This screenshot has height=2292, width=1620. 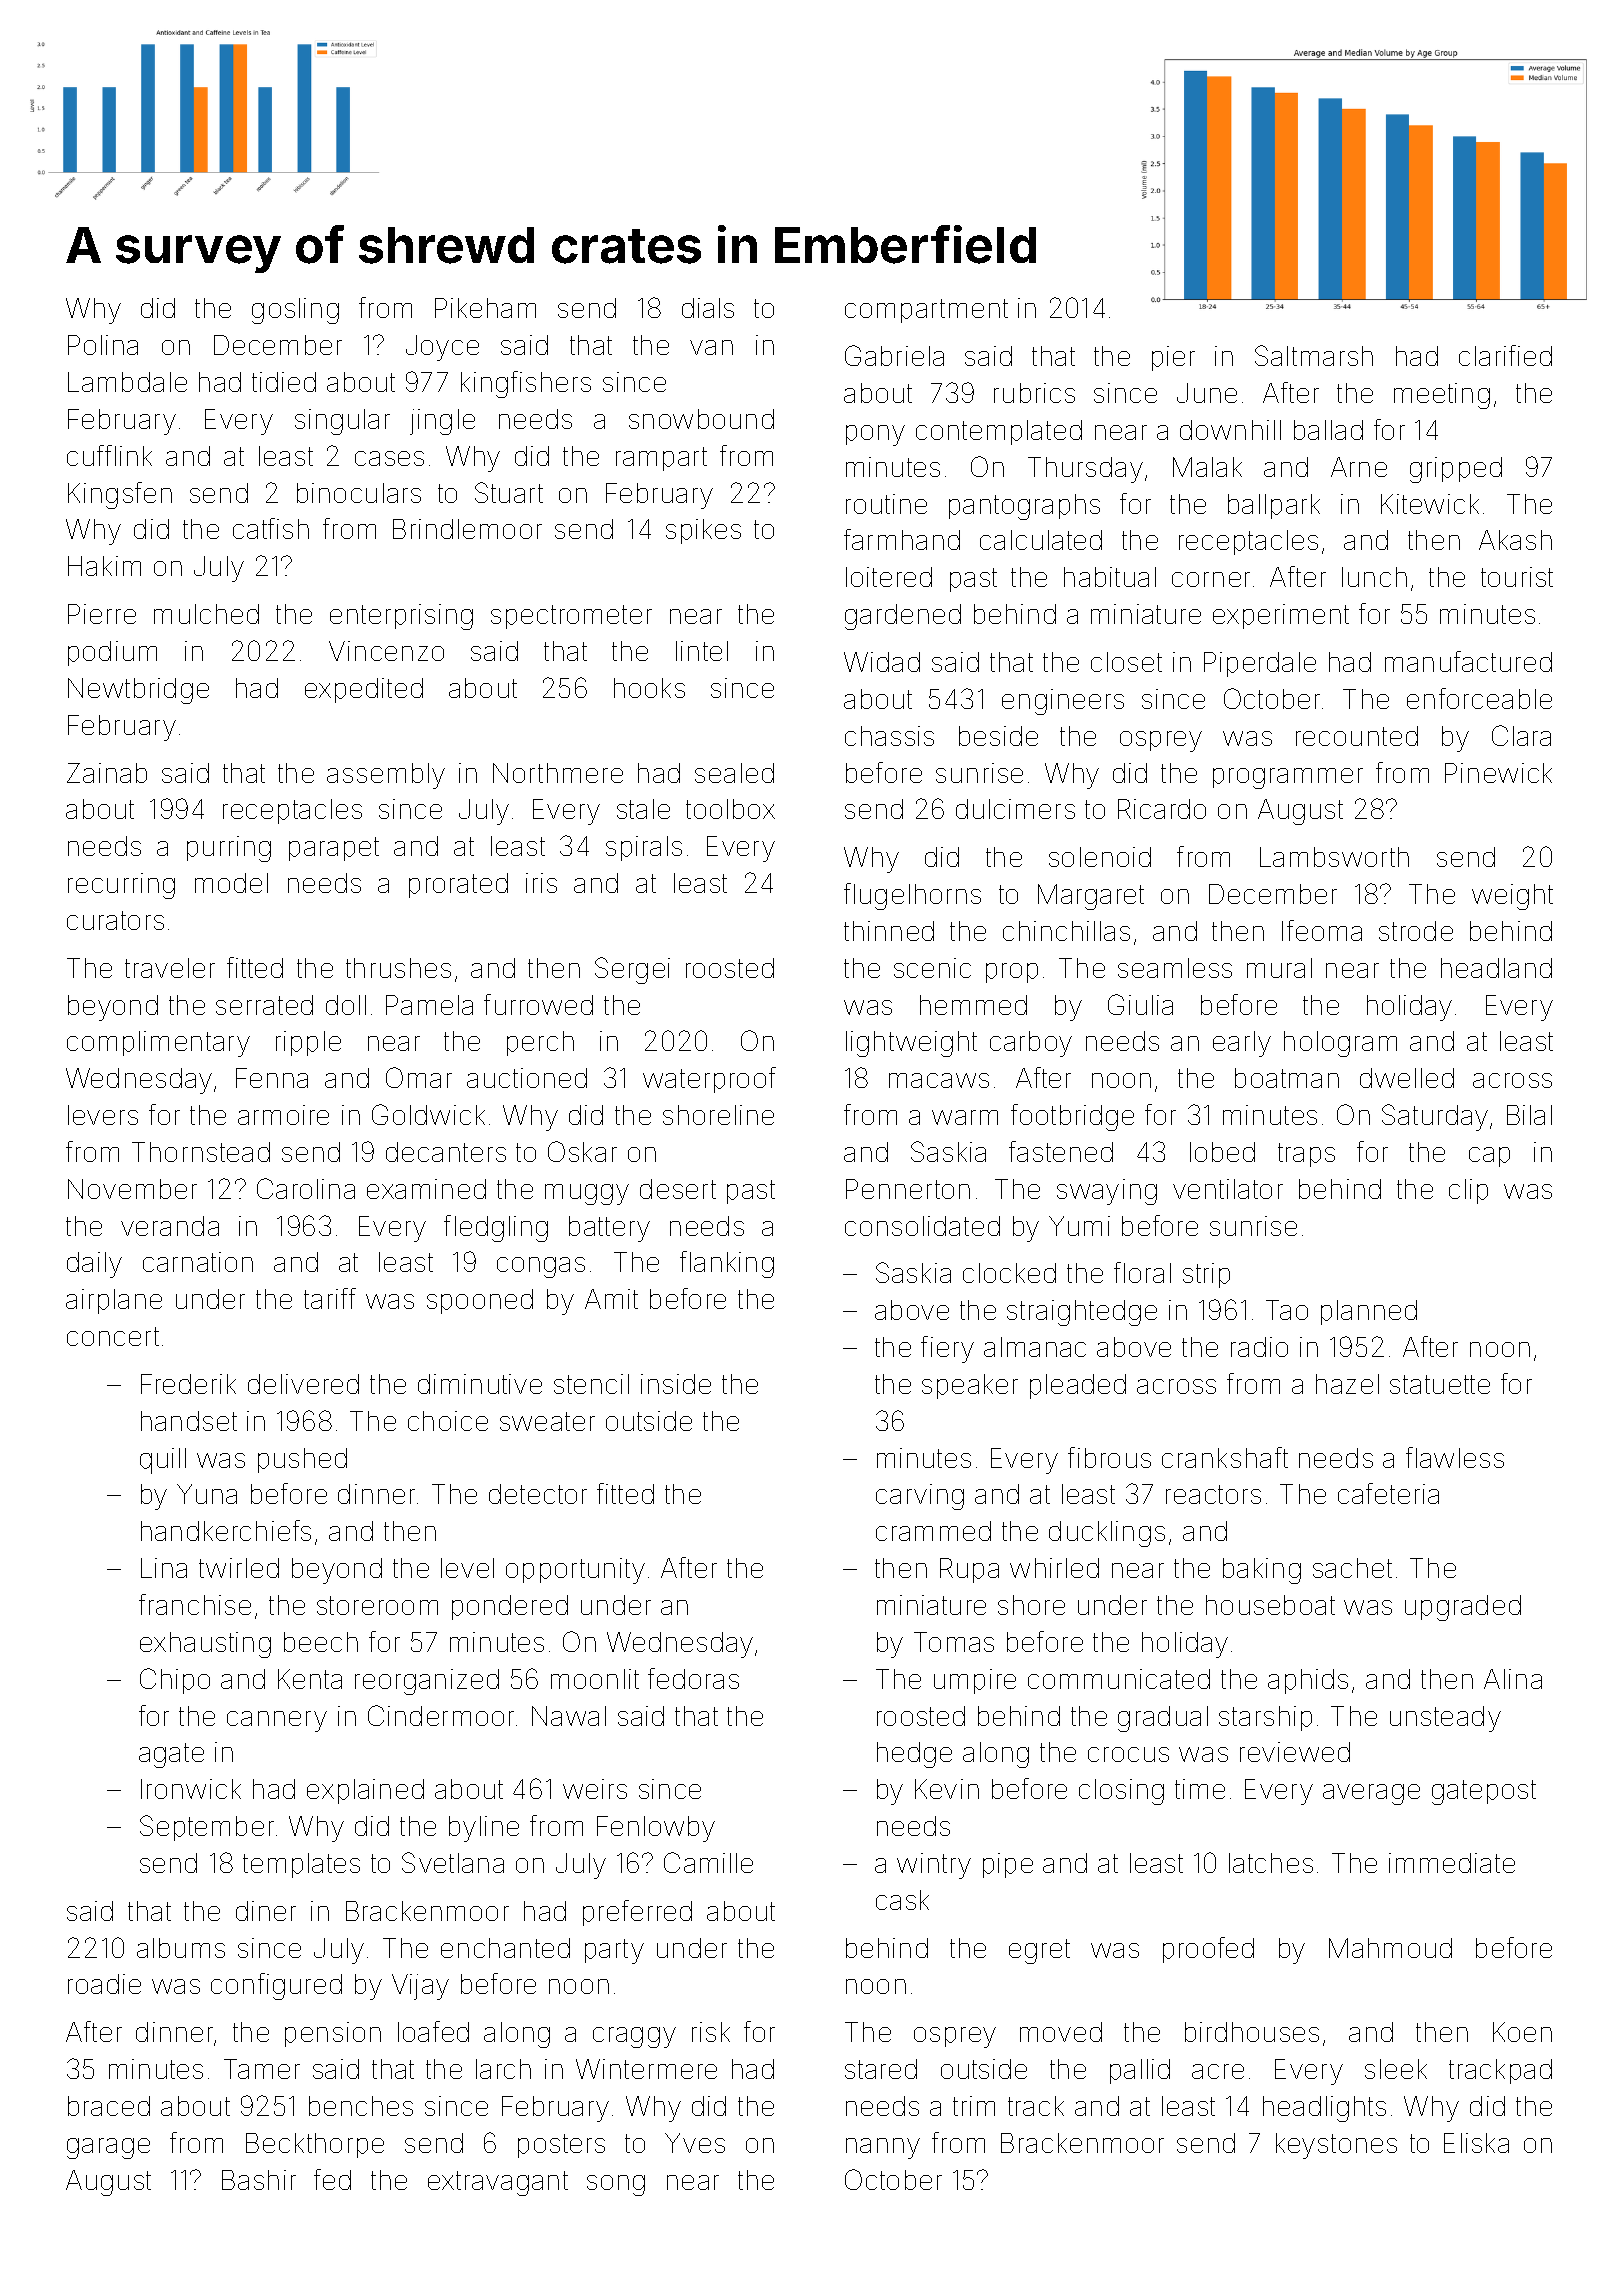 What do you see at coordinates (1476, 2143) in the screenshot?
I see `Eliska` at bounding box center [1476, 2143].
